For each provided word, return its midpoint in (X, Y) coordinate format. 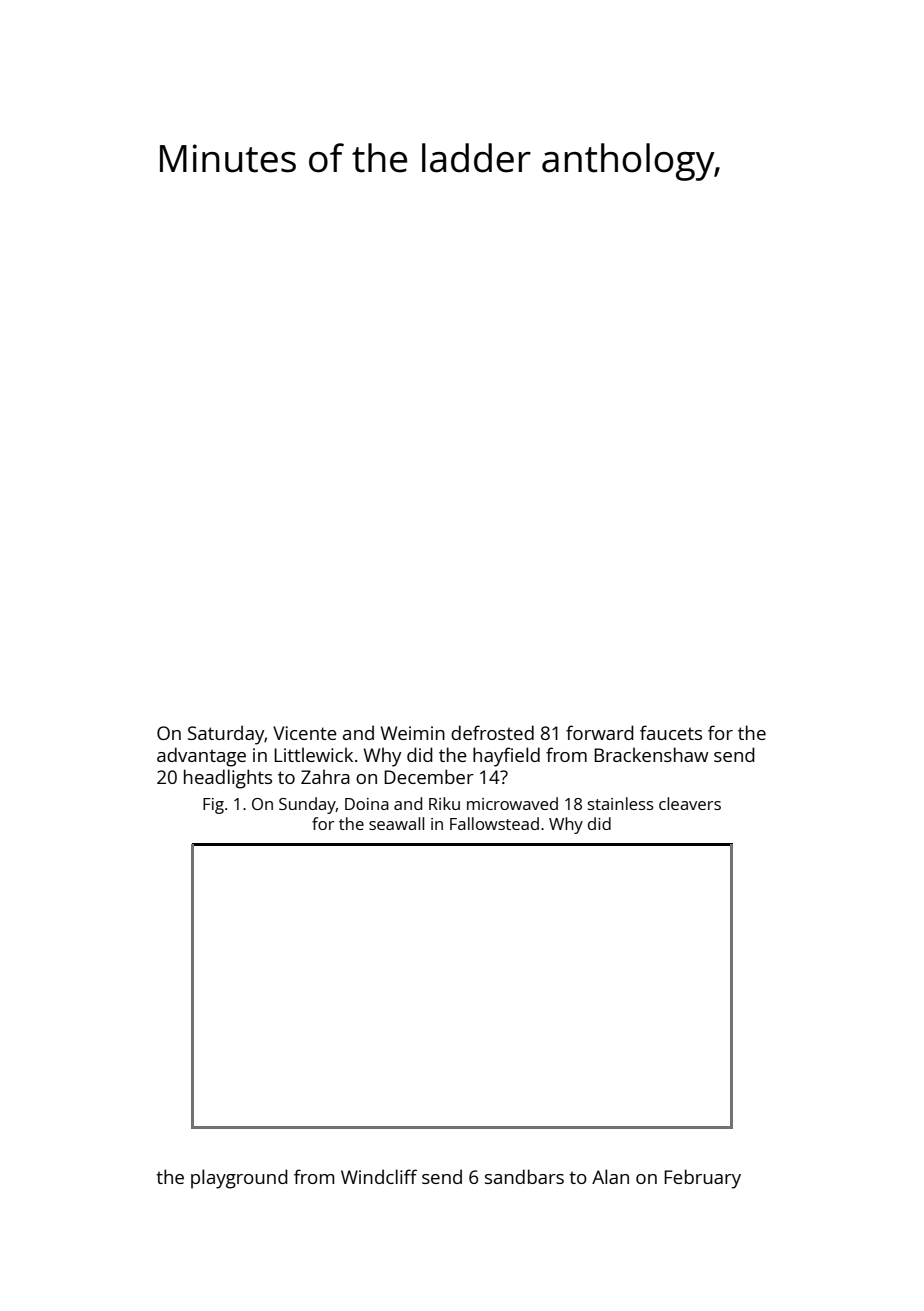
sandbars (524, 1176)
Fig (213, 806)
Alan (610, 1176)
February (702, 1179)
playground (239, 1179)
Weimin (413, 733)
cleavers (690, 803)
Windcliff (379, 1176)
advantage (201, 757)
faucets (671, 732)
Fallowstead (494, 823)
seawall (396, 823)
